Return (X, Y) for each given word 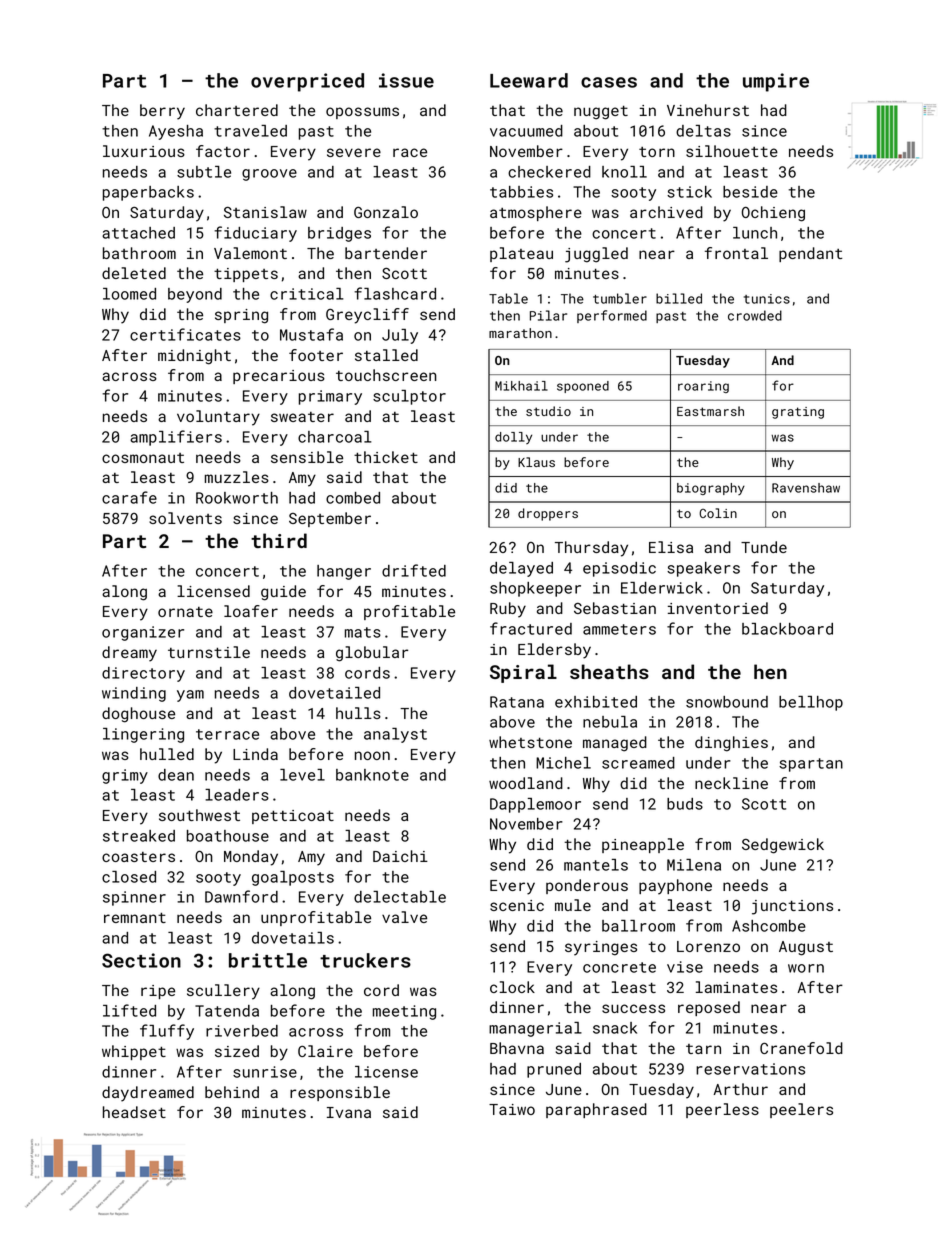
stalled (386, 355)
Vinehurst (708, 110)
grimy (125, 776)
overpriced (307, 82)
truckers (365, 960)
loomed (129, 294)
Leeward (529, 80)
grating (798, 413)
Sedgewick (783, 846)
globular (372, 654)
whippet (134, 1052)
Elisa (671, 547)
